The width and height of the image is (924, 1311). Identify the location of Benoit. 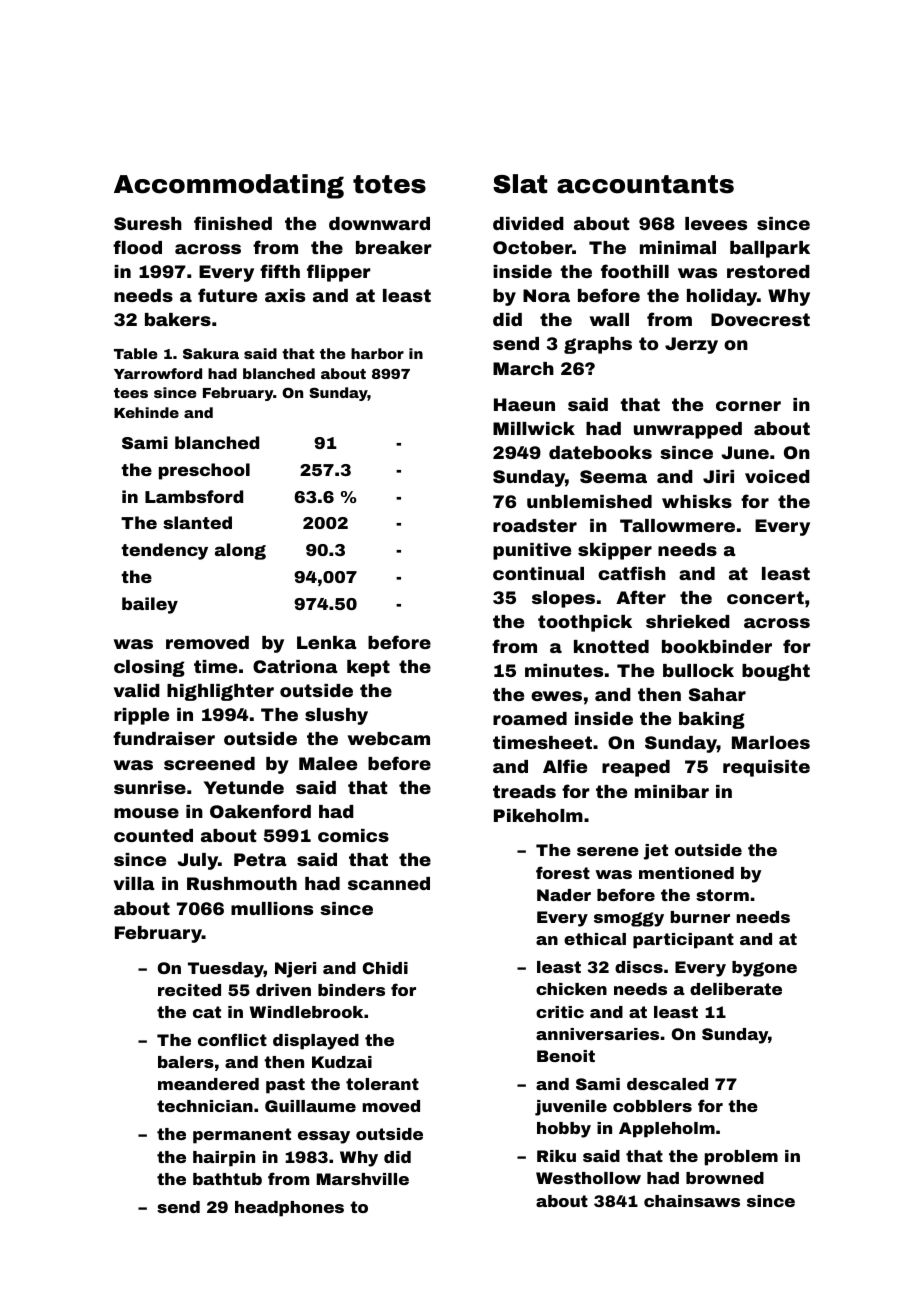
(566, 1056).
